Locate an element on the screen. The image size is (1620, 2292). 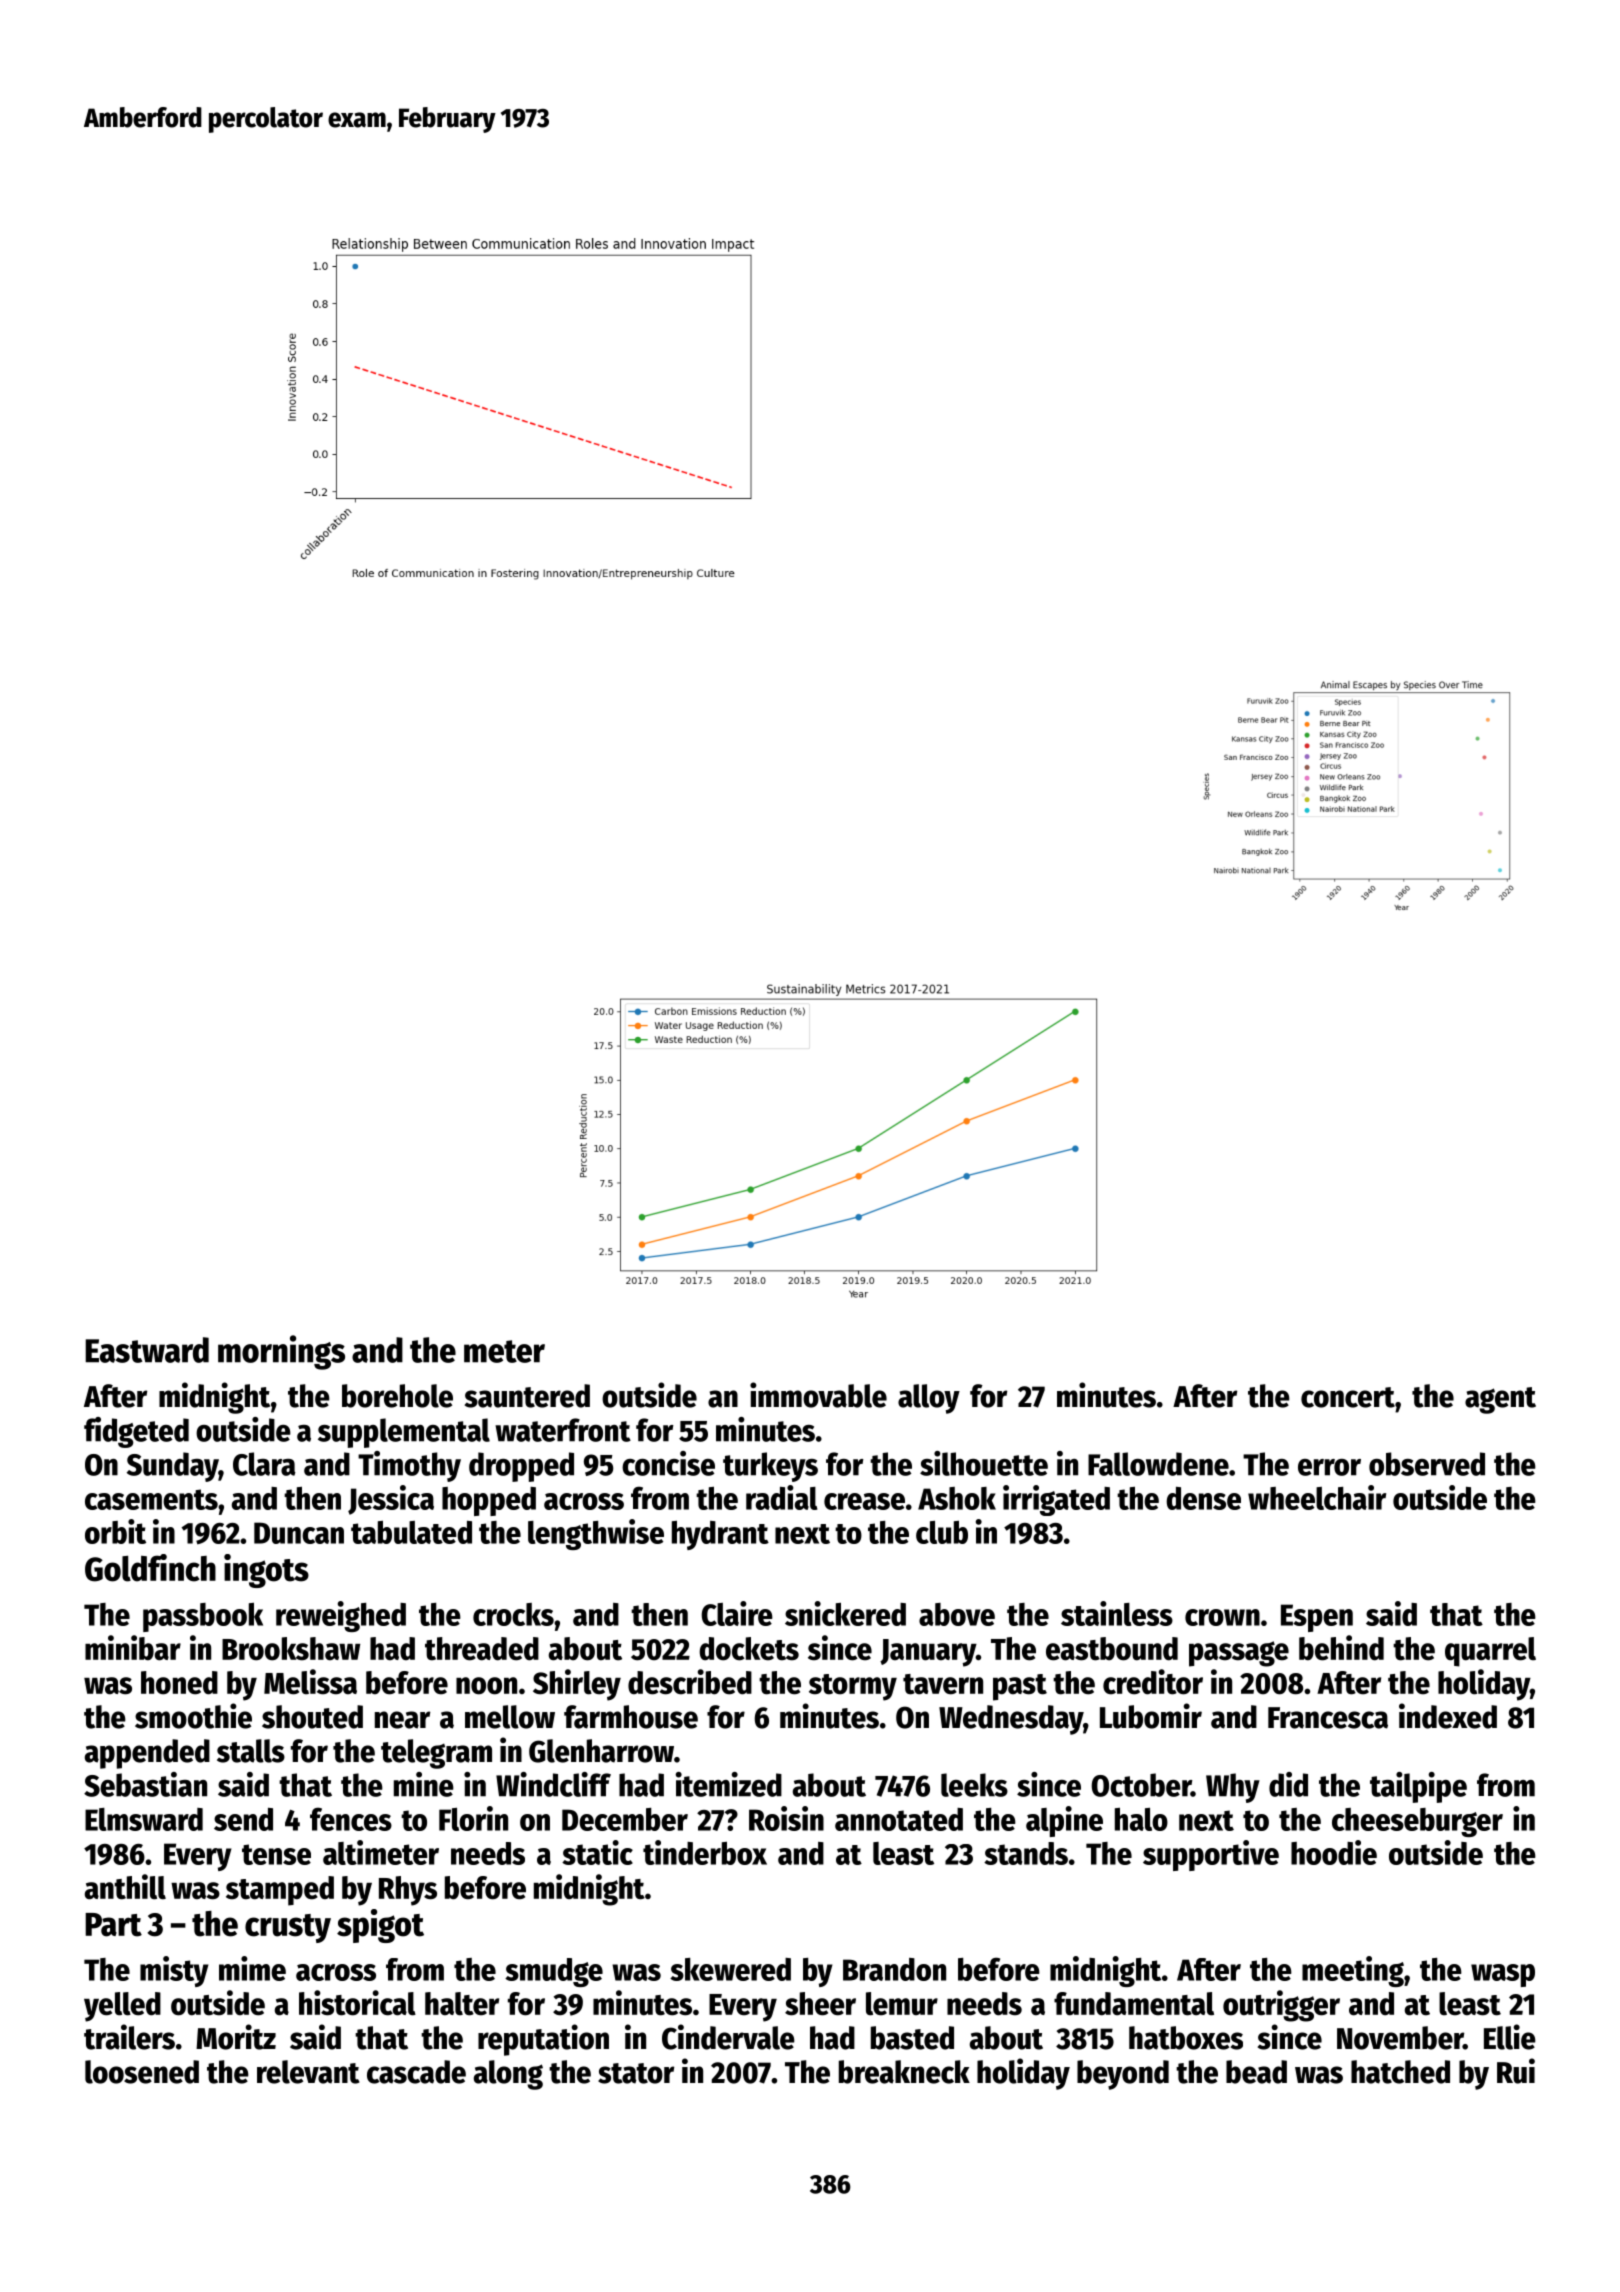
snickered is located at coordinates (845, 1613).
